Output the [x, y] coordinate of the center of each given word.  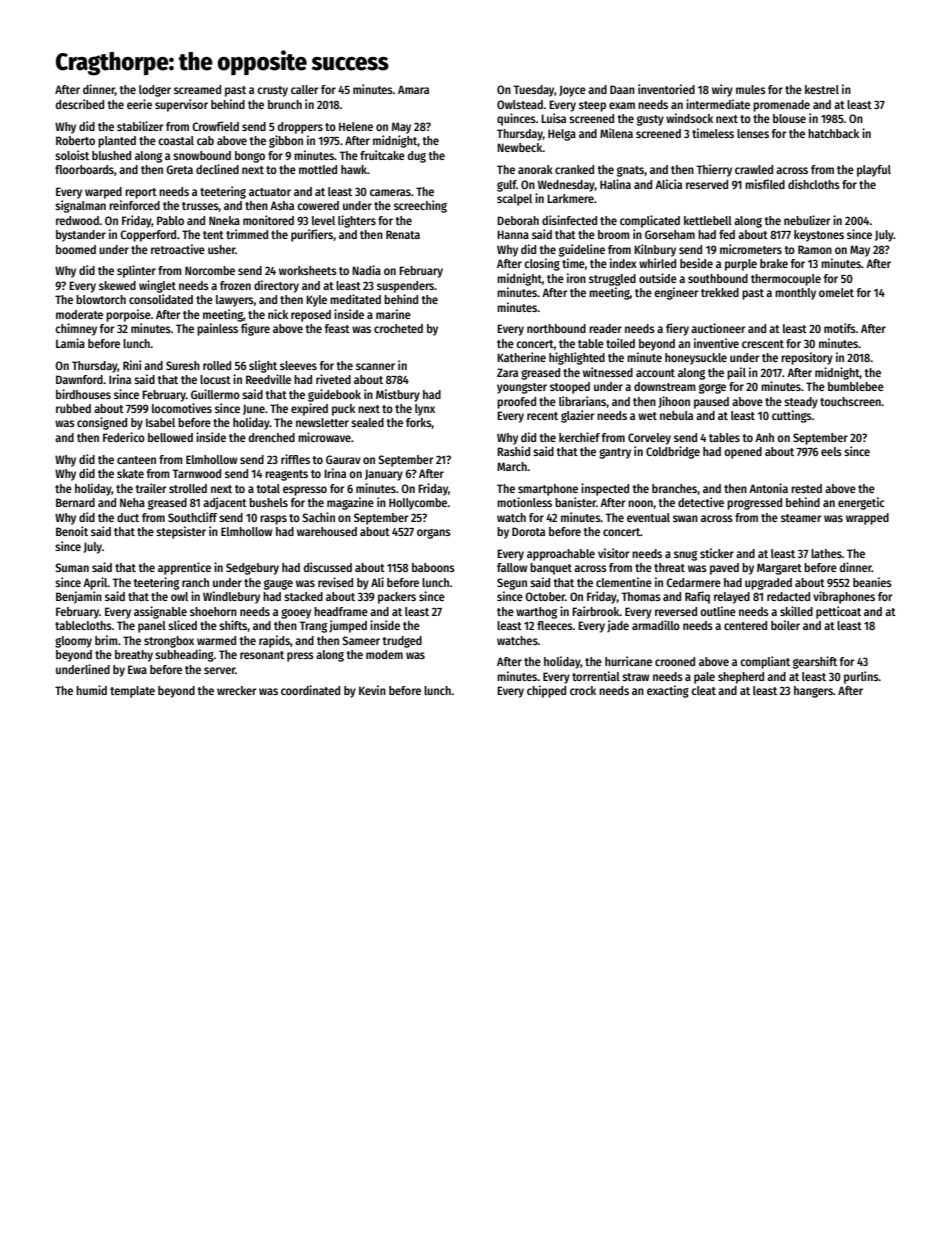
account [655, 373]
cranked [574, 169]
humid [91, 690]
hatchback [833, 133]
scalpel [514, 200]
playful [874, 171]
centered [745, 625]
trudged [402, 642]
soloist [72, 155]
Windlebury [231, 597]
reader [605, 328]
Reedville [268, 379]
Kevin [372, 690]
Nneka [224, 220]
